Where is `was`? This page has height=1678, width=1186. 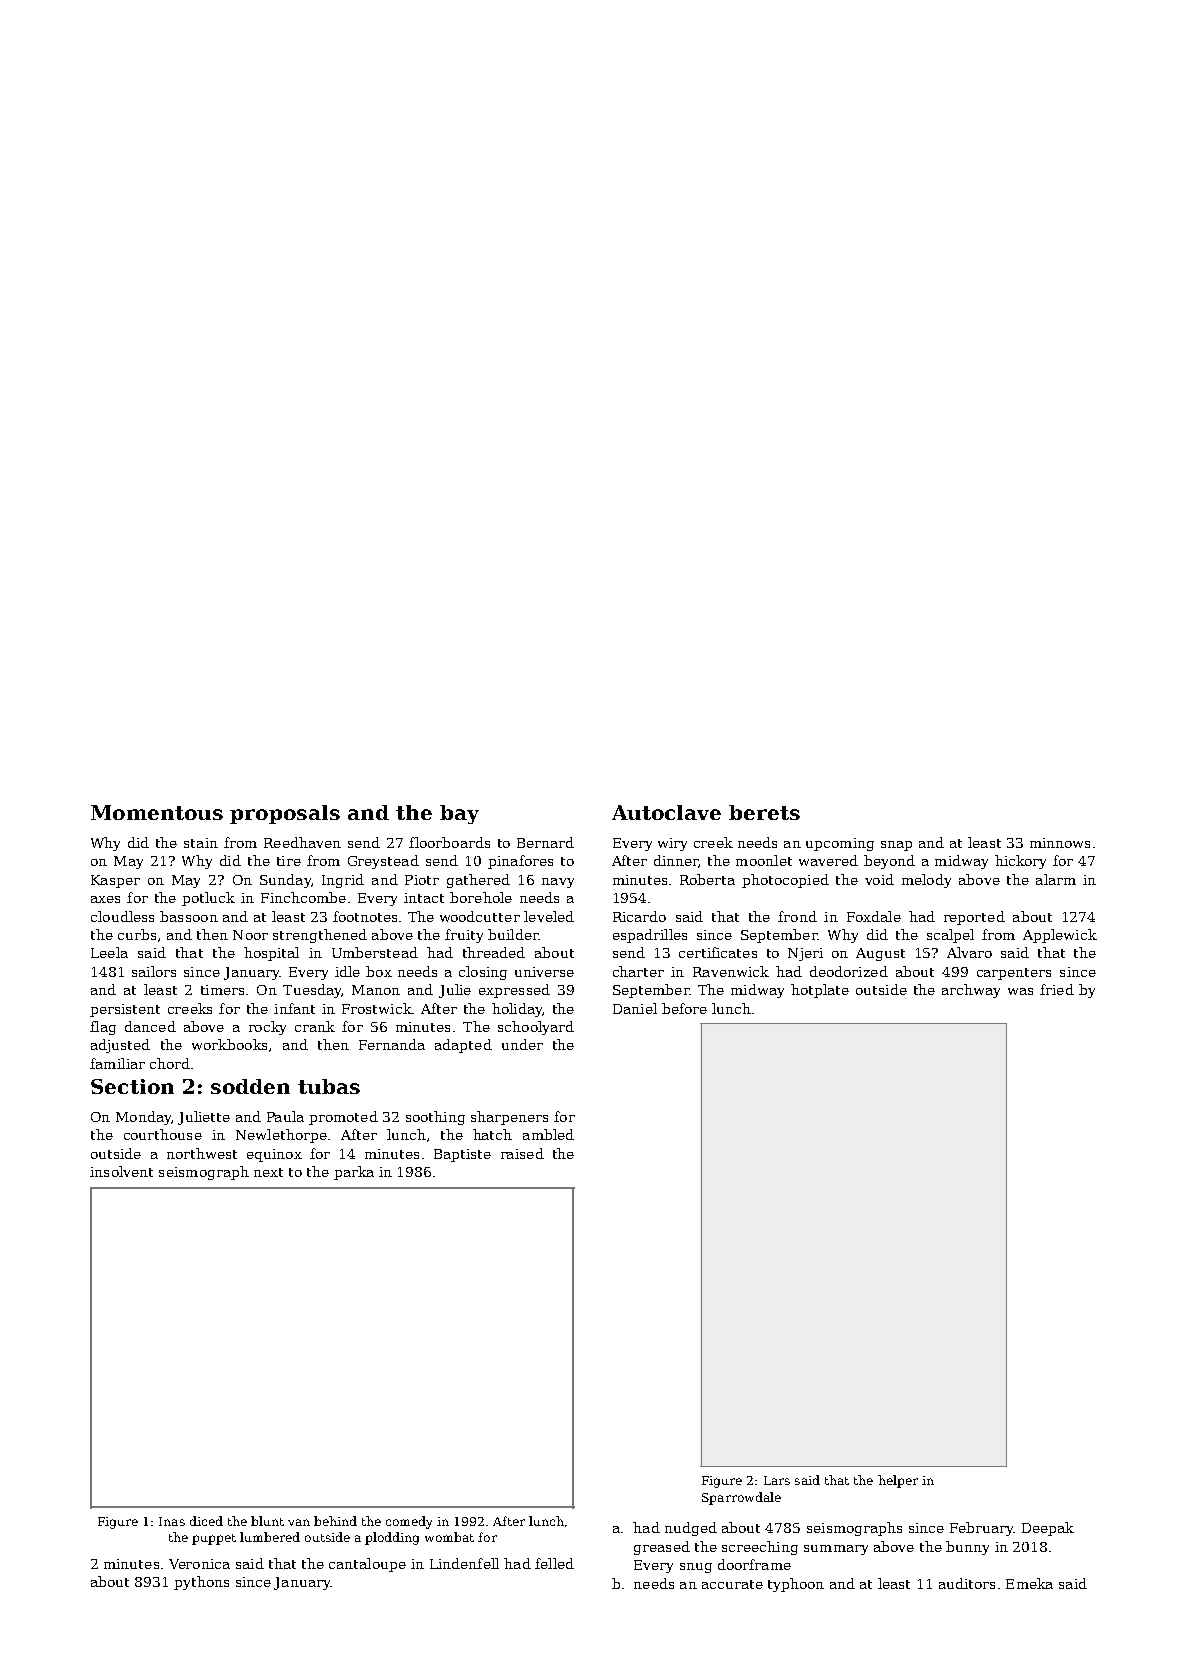 was is located at coordinates (1020, 991).
